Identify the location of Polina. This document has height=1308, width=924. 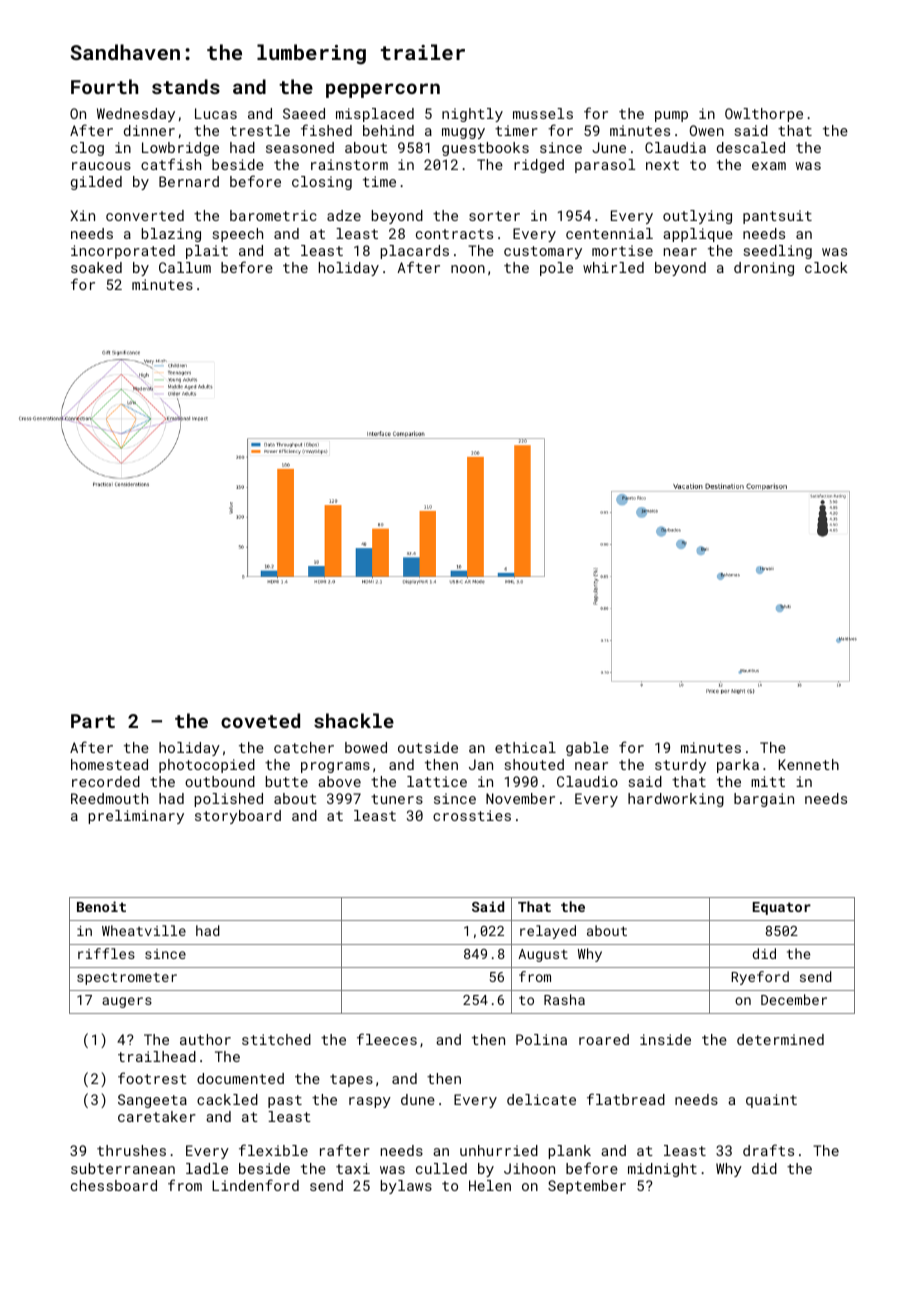
(541, 1039).
